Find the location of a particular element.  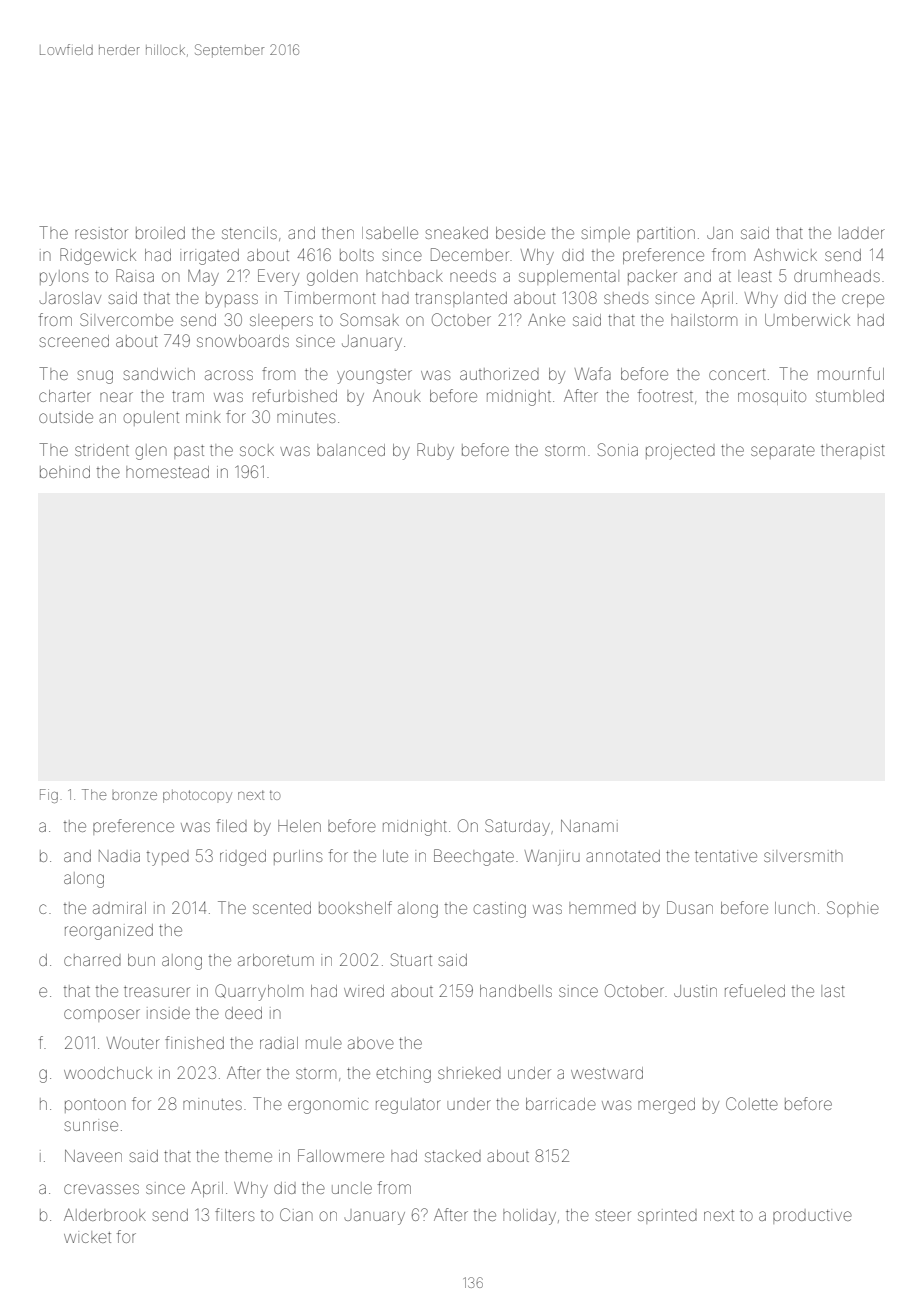

ladder is located at coordinates (862, 233).
